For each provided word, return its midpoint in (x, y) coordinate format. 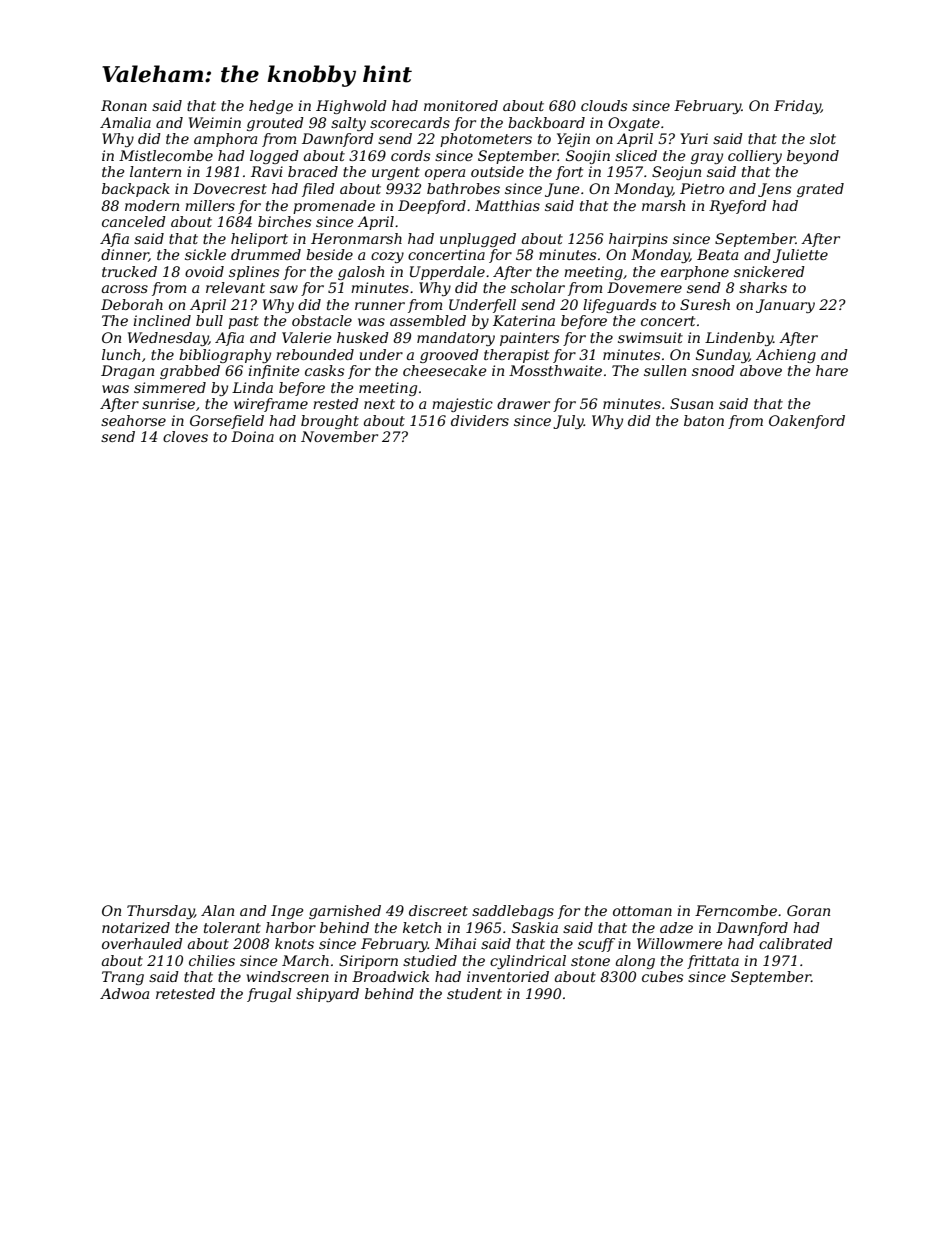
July (568, 422)
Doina (252, 436)
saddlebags (513, 912)
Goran (808, 910)
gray (707, 158)
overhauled (142, 943)
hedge (271, 107)
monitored (461, 105)
